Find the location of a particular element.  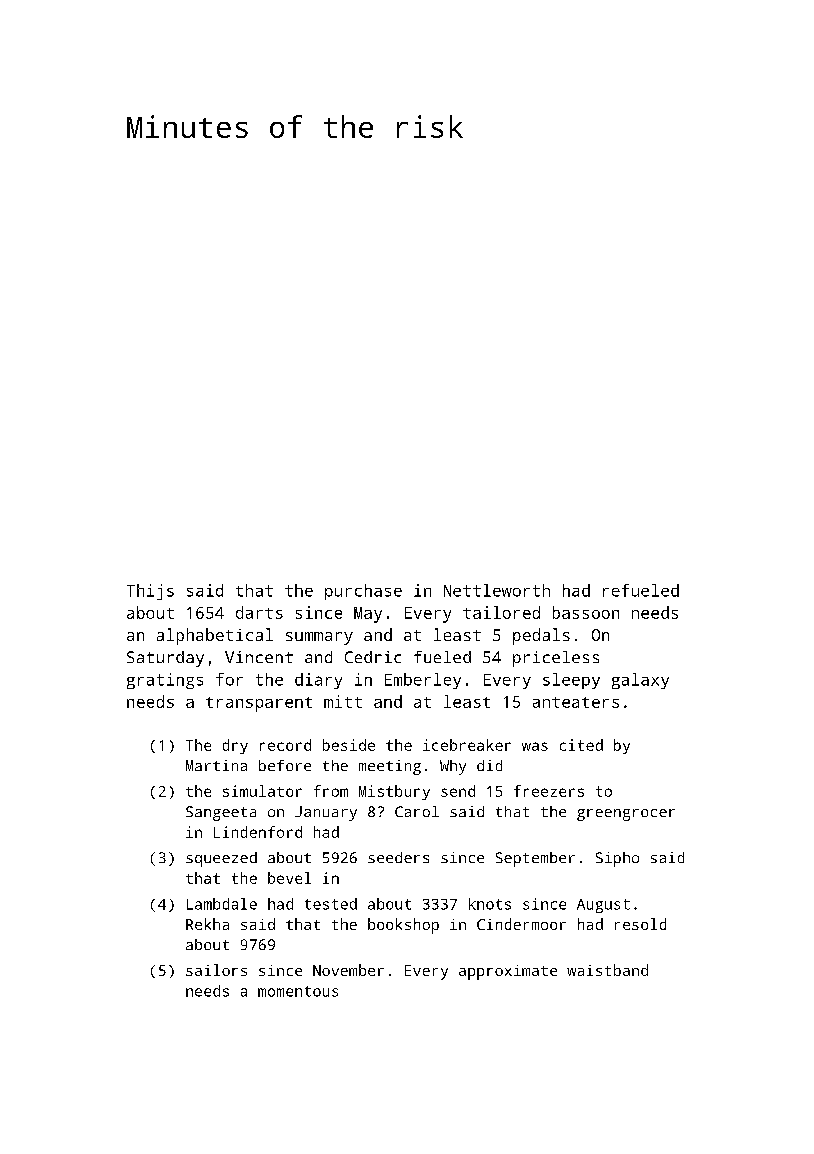

meeting is located at coordinates (390, 767).
